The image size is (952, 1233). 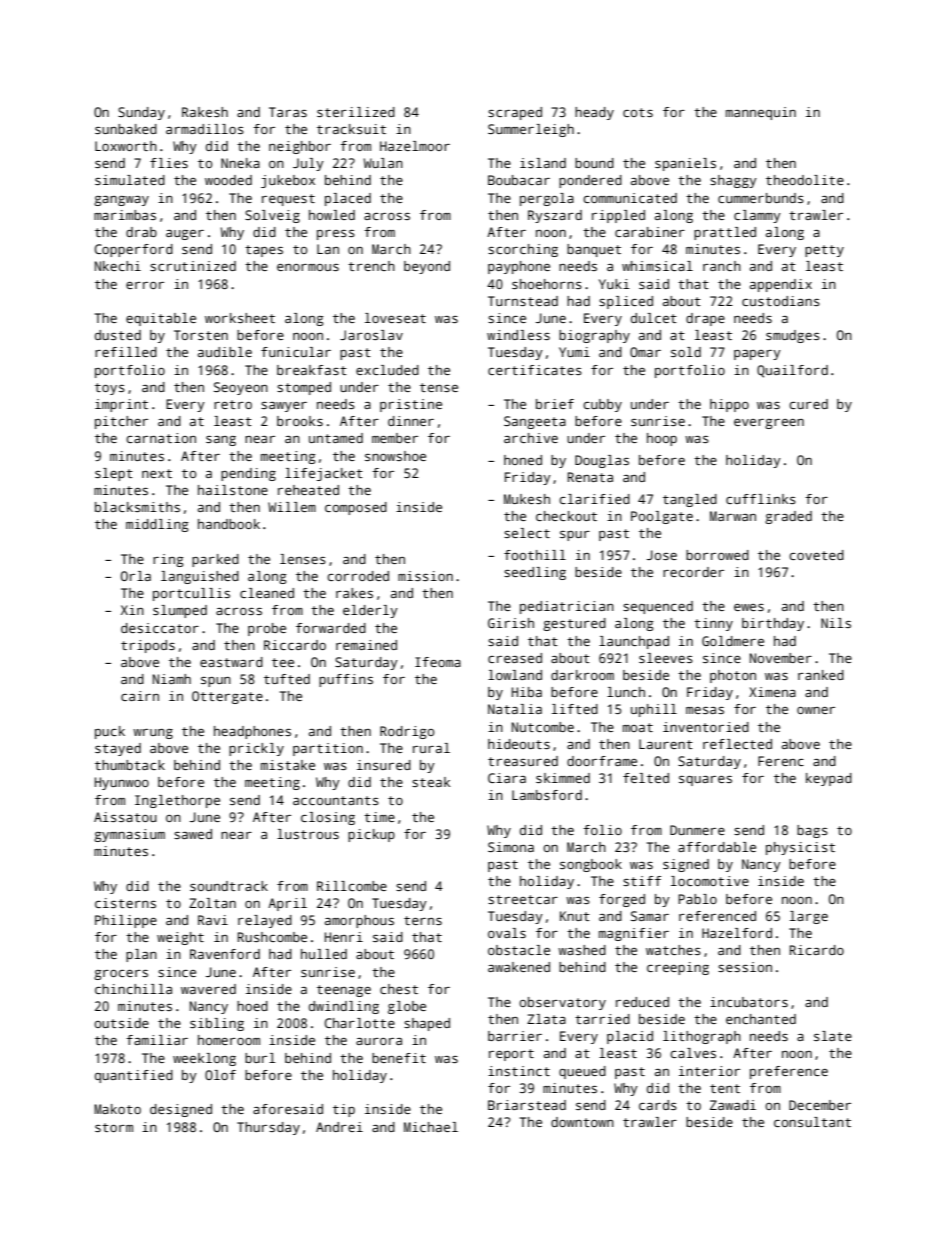 I want to click on prickly, so click(x=256, y=749).
